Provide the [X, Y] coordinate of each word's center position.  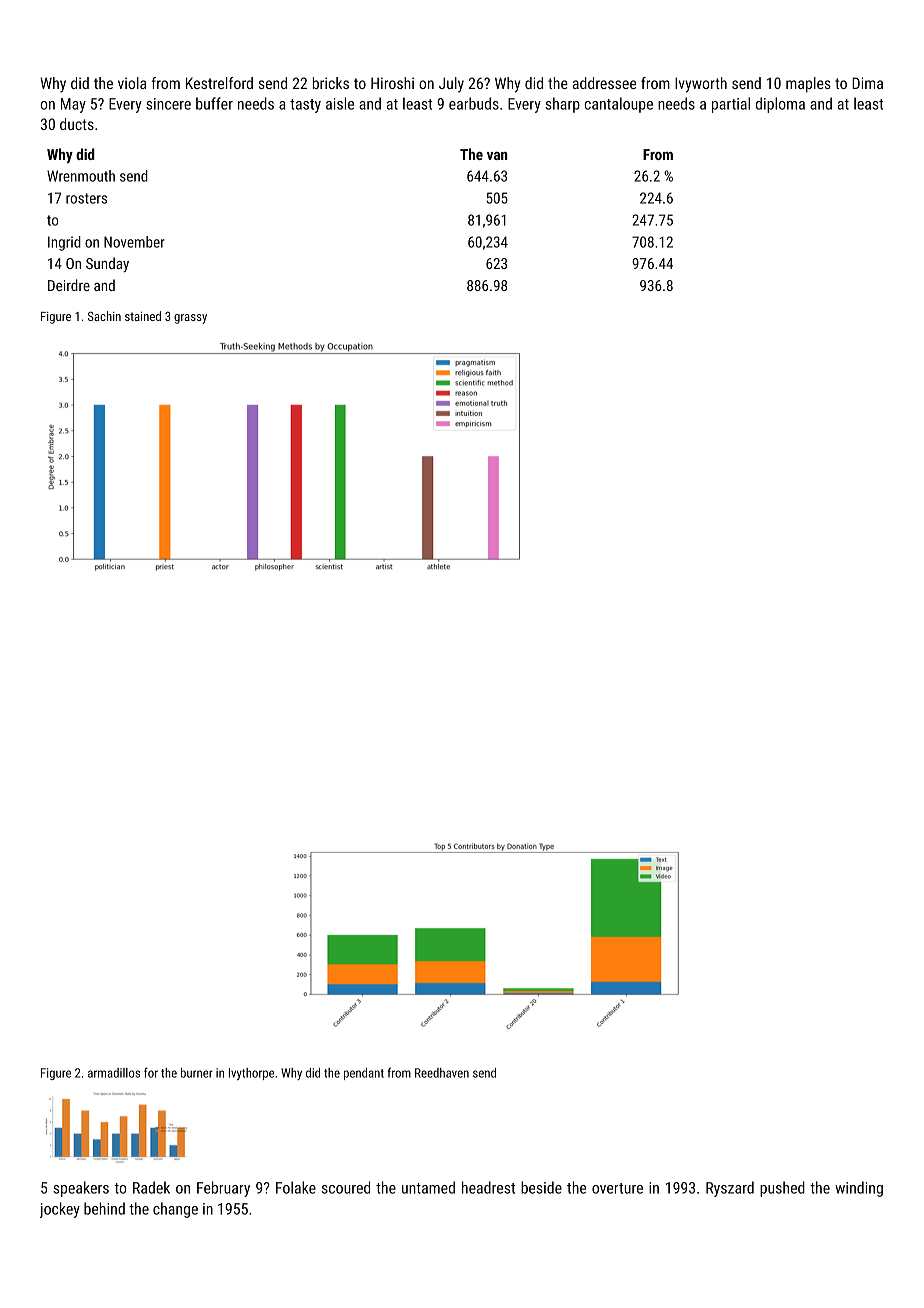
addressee [604, 83]
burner [197, 1073]
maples [808, 84]
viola [132, 83]
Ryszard [730, 1189]
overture [617, 1188]
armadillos [114, 1073]
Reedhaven [442, 1073]
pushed [782, 1189]
